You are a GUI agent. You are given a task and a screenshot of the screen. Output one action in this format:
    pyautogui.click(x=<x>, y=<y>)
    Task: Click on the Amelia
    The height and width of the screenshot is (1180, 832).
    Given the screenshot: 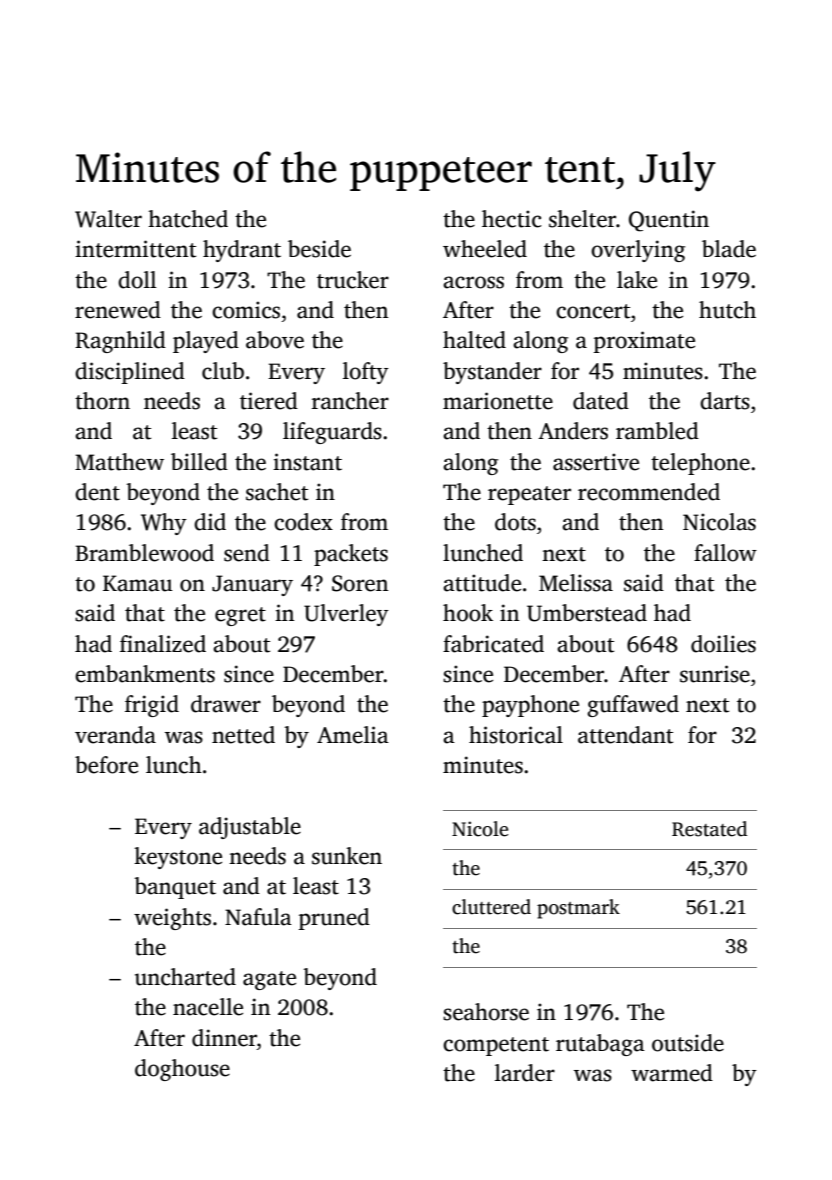 What is the action you would take?
    pyautogui.click(x=353, y=735)
